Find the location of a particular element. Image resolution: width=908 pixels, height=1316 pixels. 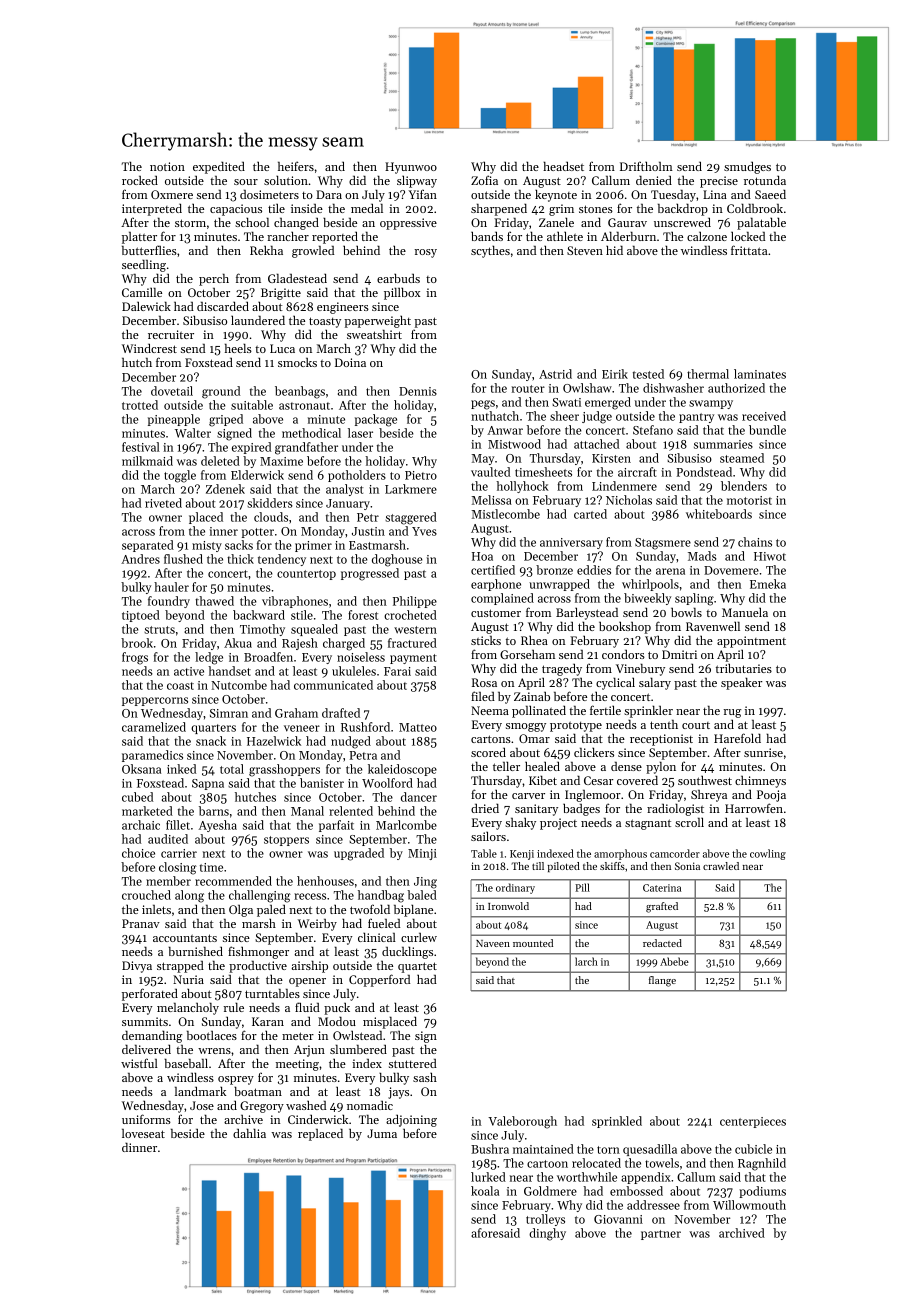

dinghy is located at coordinates (547, 1234).
